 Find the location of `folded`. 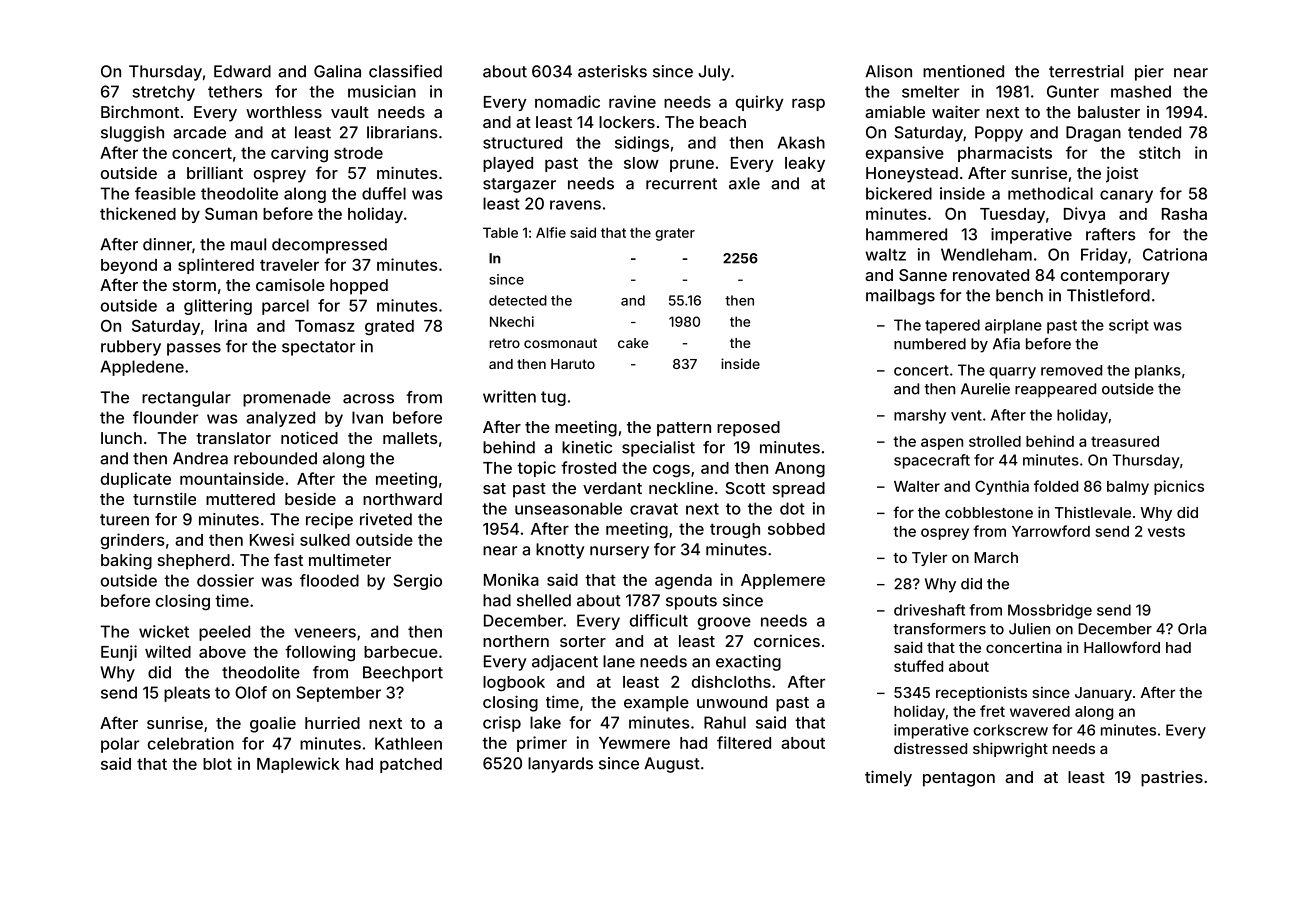

folded is located at coordinates (1056, 486).
